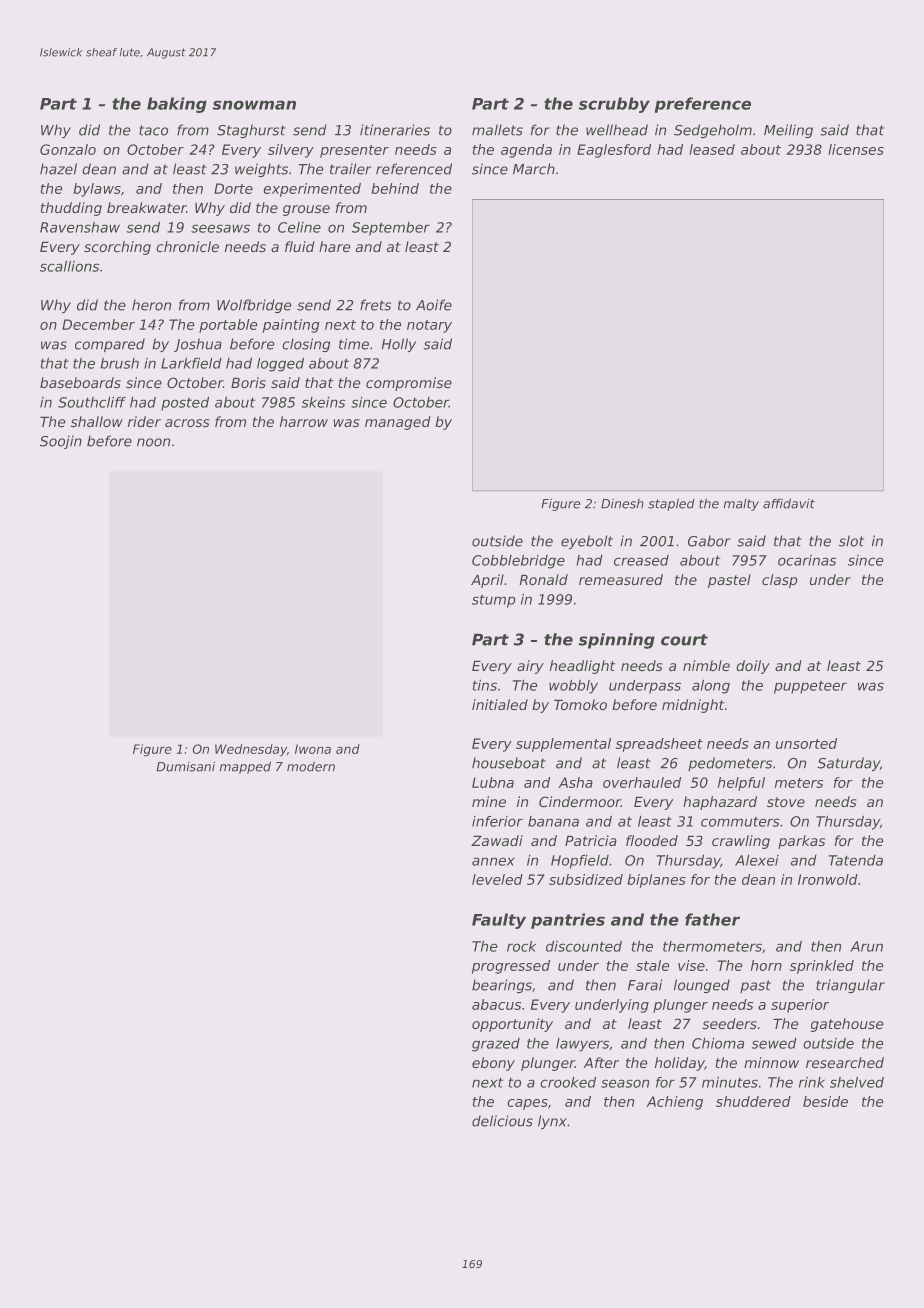 The image size is (924, 1308). Describe the element at coordinates (177, 105) in the page. I see `baking` at that location.
